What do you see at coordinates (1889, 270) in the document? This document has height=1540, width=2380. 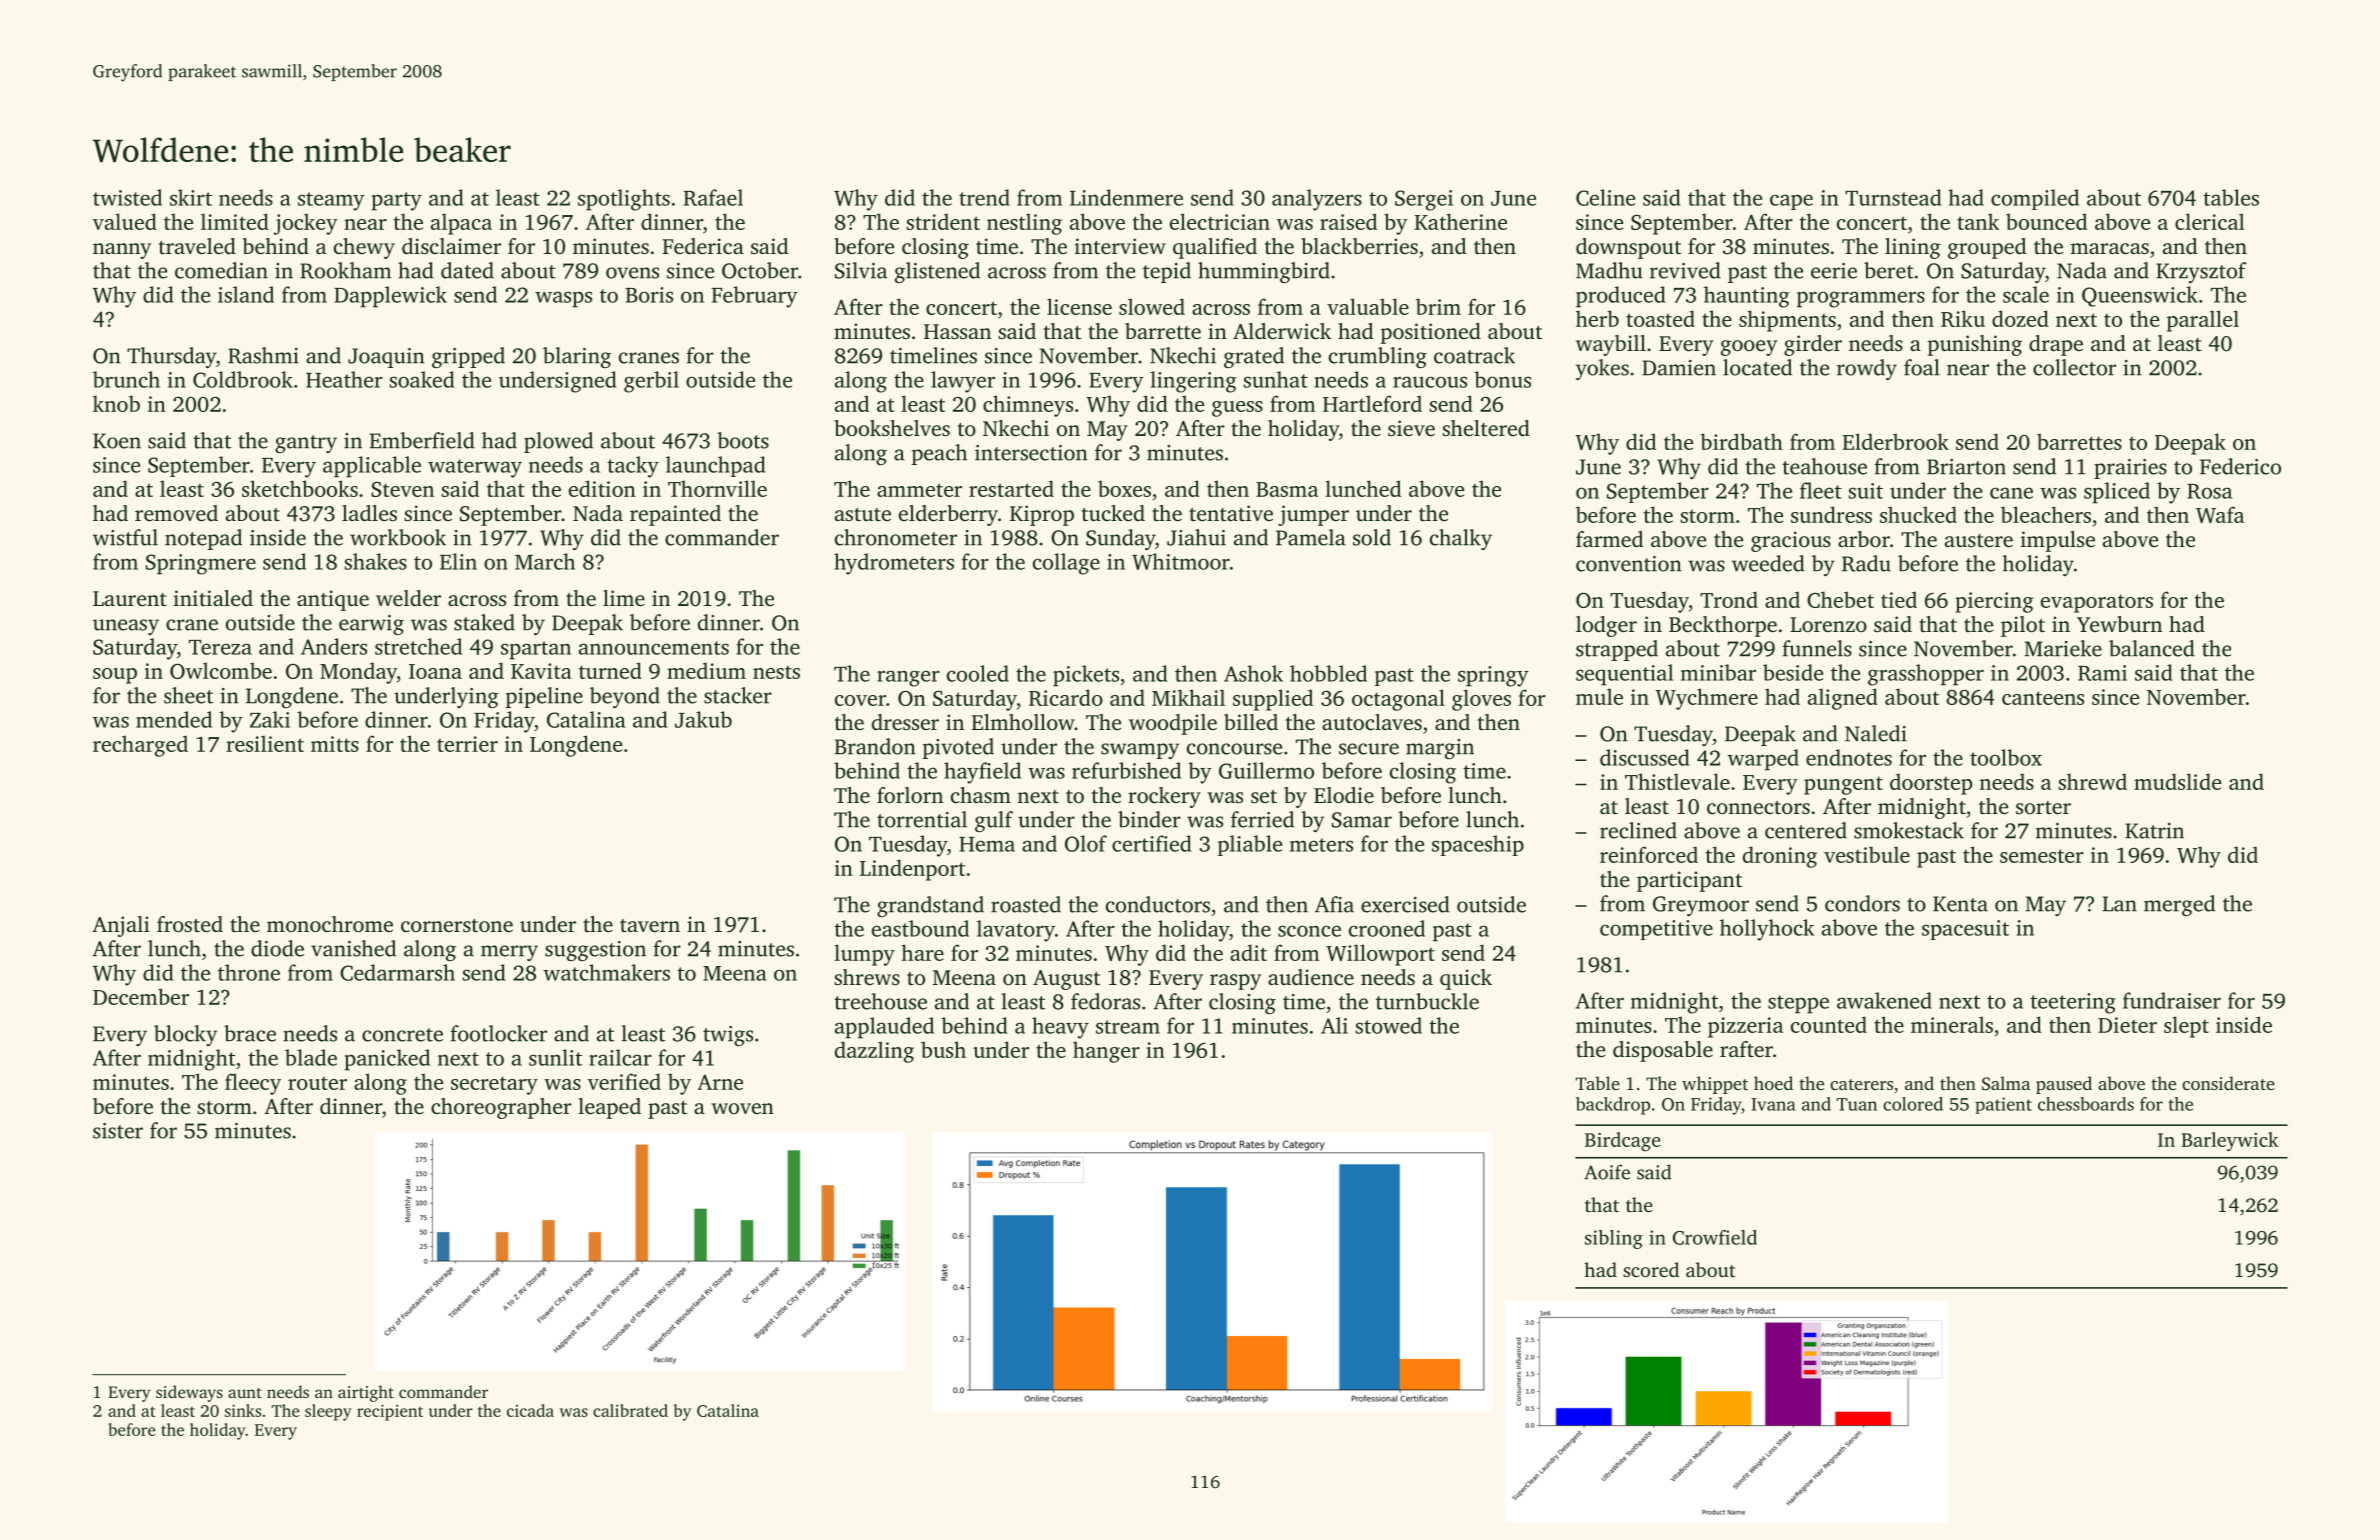 I see `beret` at bounding box center [1889, 270].
